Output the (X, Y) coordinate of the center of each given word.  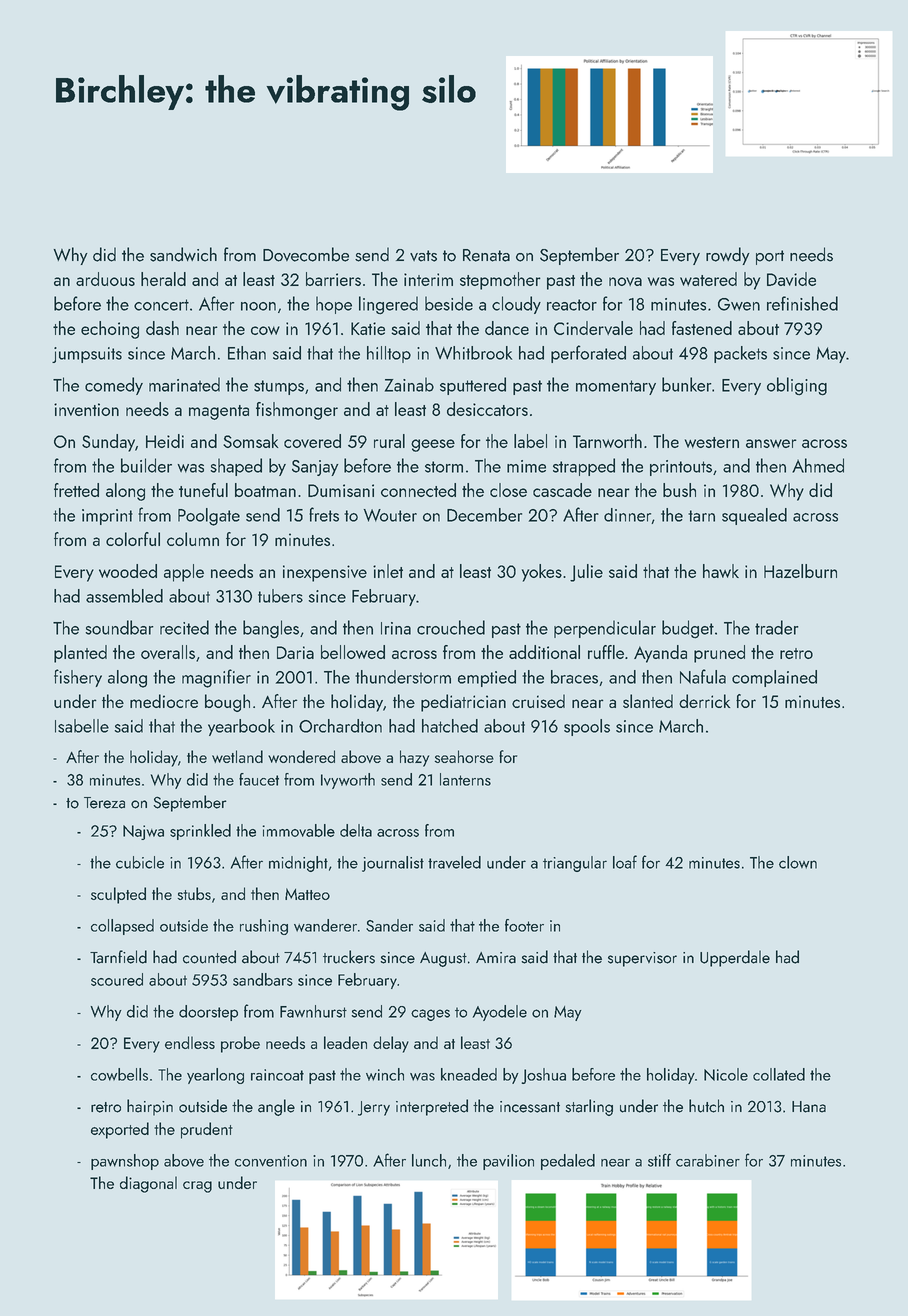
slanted (648, 701)
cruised (538, 701)
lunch (429, 1160)
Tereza (104, 803)
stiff (659, 1160)
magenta (219, 412)
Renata (486, 255)
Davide (791, 279)
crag (197, 1187)
